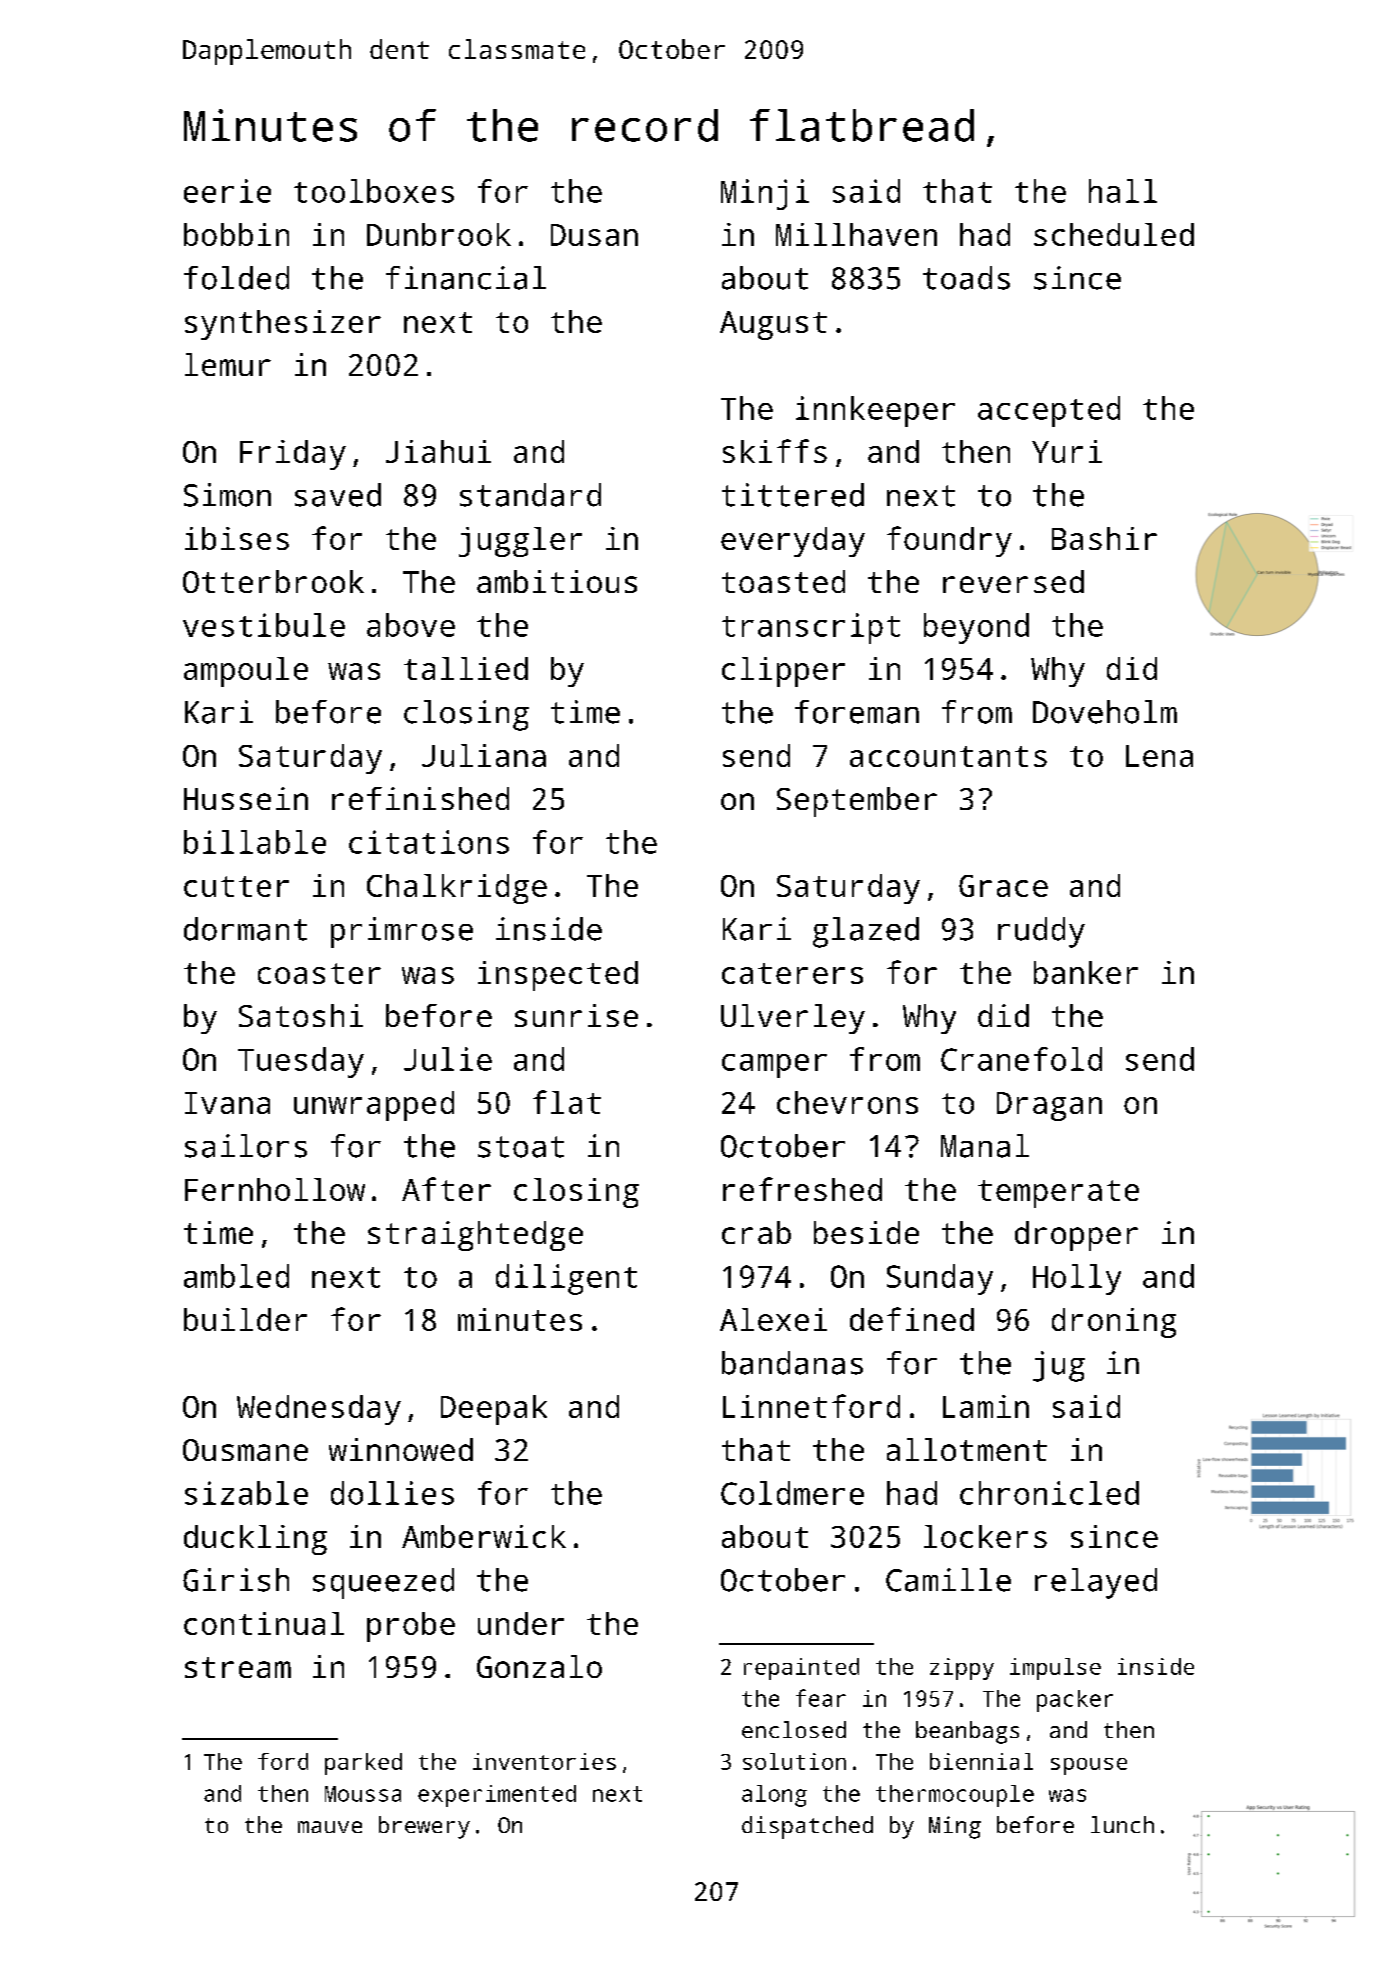 The width and height of the document is (1386, 1969). I want to click on Amberwick, so click(484, 1536).
